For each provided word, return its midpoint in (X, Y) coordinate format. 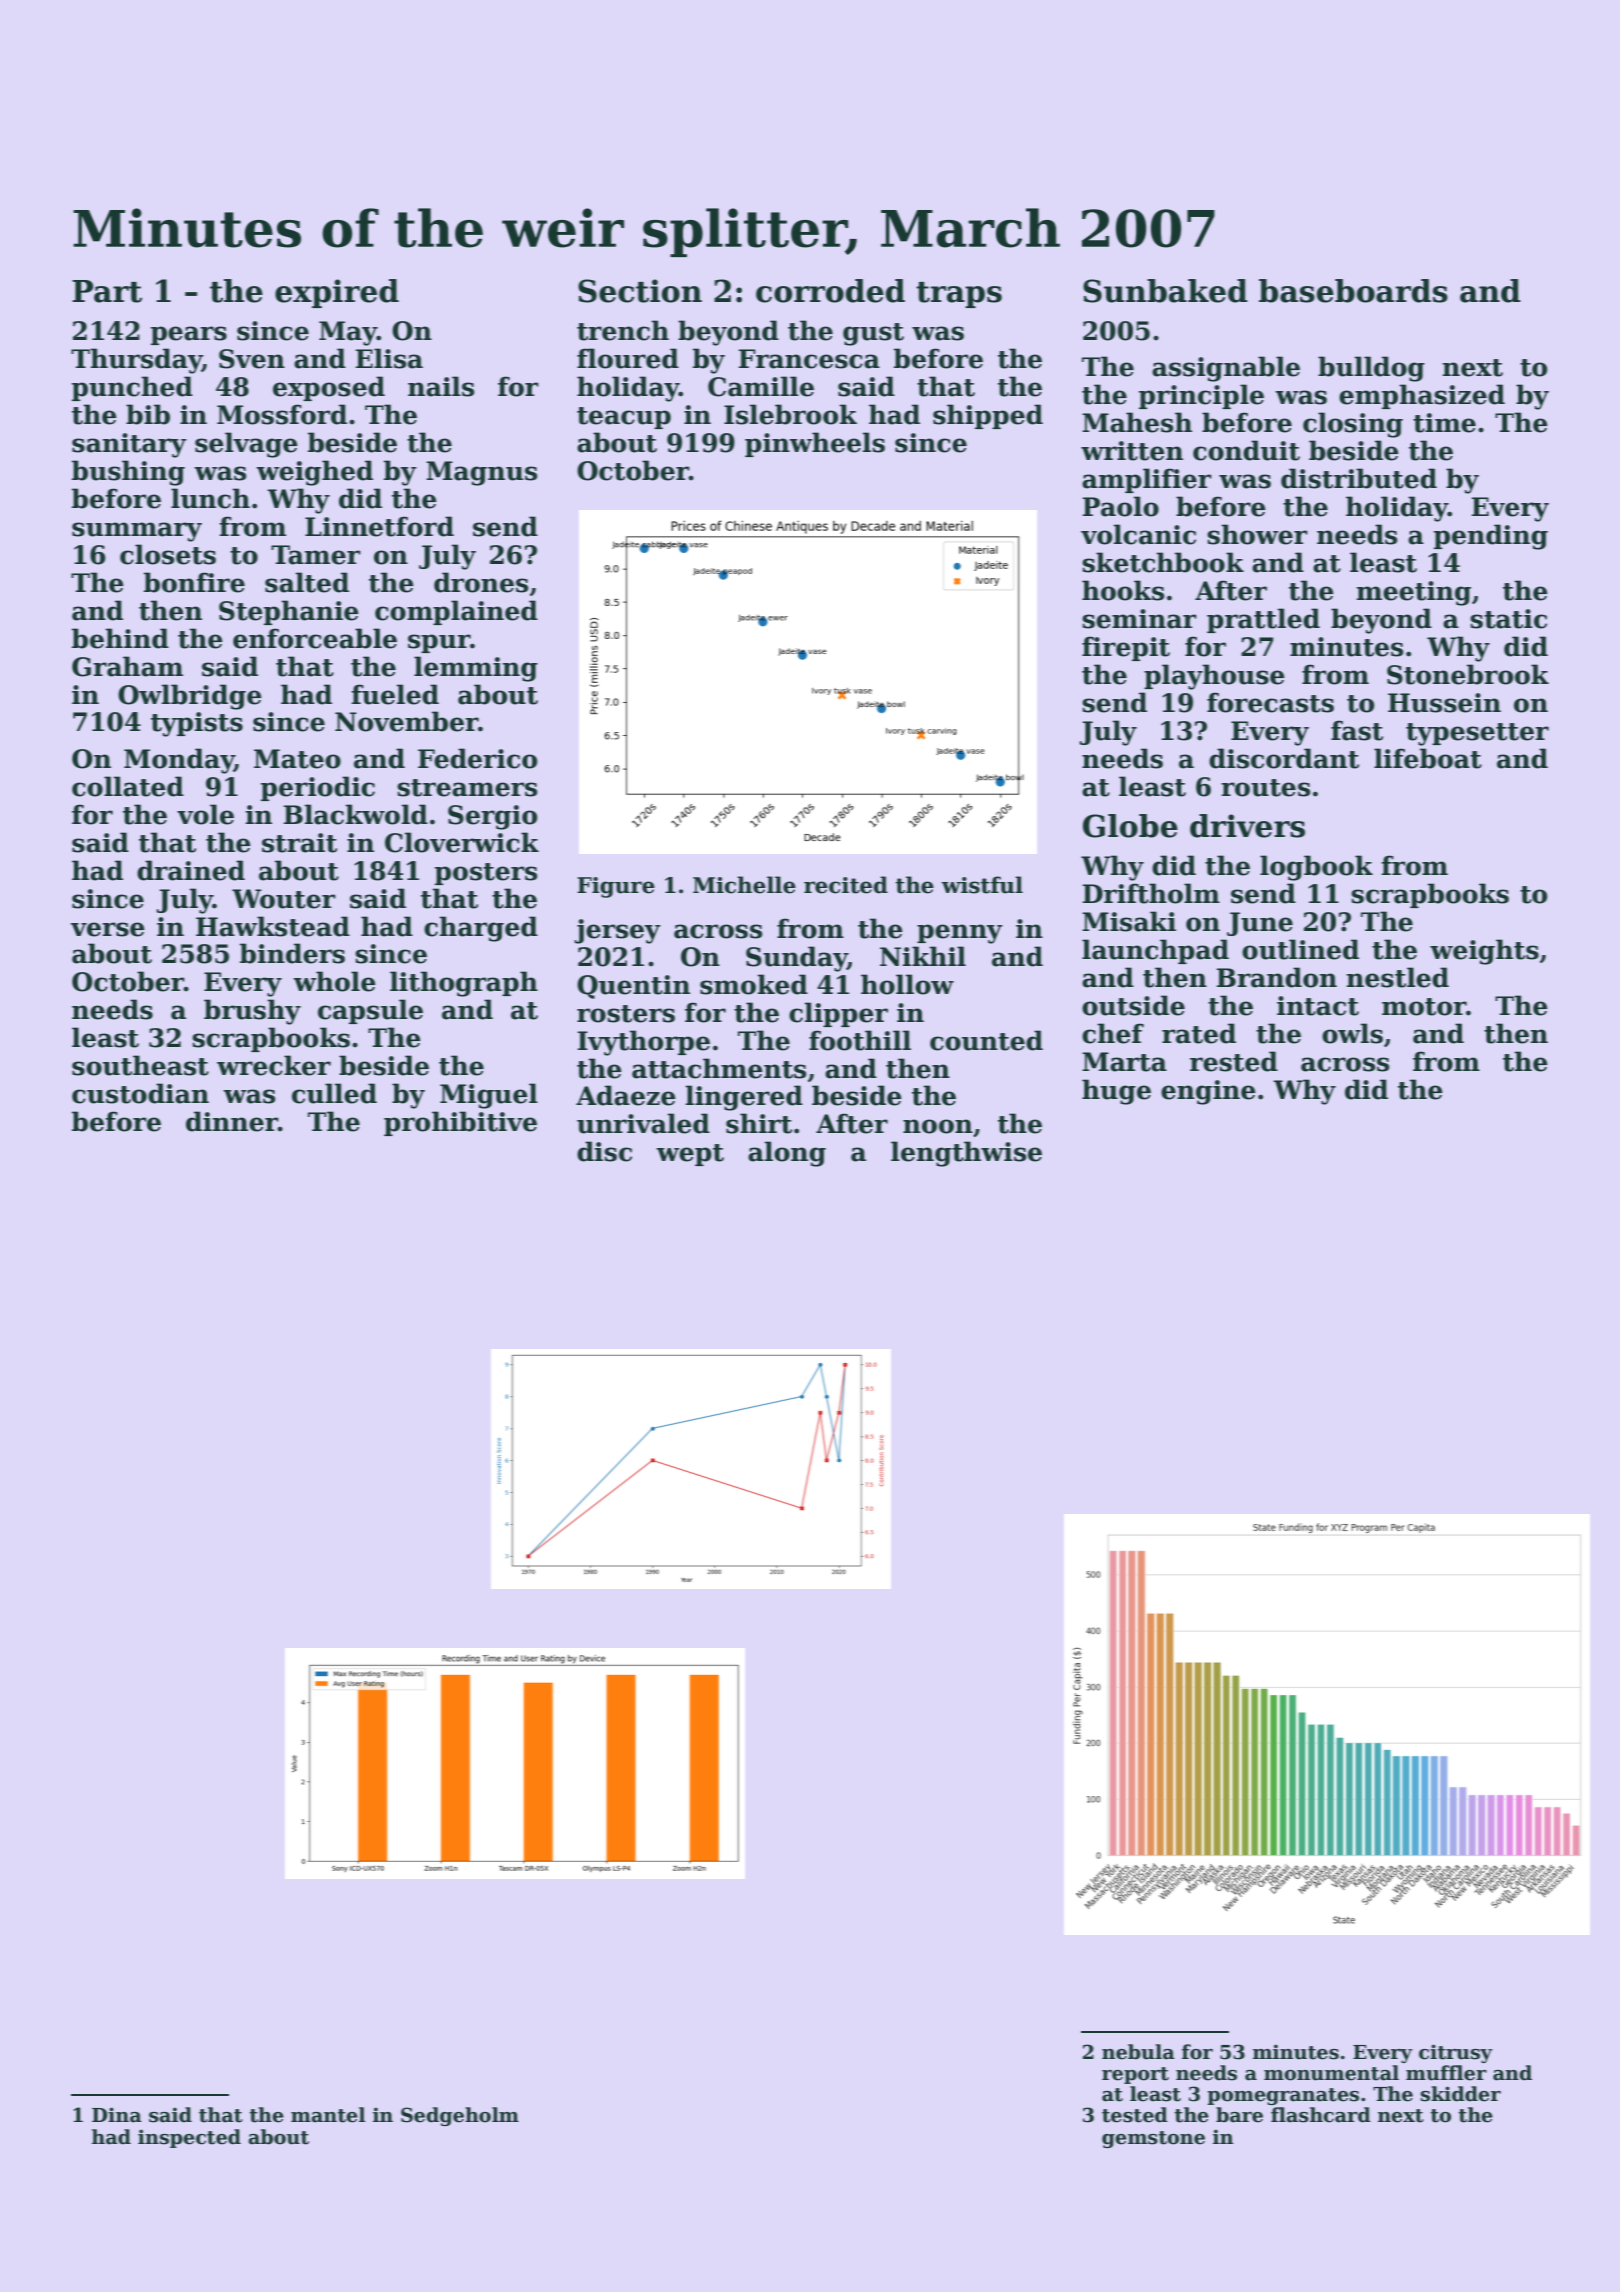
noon (938, 1126)
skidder (1461, 2094)
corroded (830, 291)
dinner (232, 1121)
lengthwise (966, 1154)
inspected (189, 2138)
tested (1135, 2115)
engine (1208, 1092)
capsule (370, 1011)
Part (107, 291)
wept (690, 1155)
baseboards (1353, 291)
